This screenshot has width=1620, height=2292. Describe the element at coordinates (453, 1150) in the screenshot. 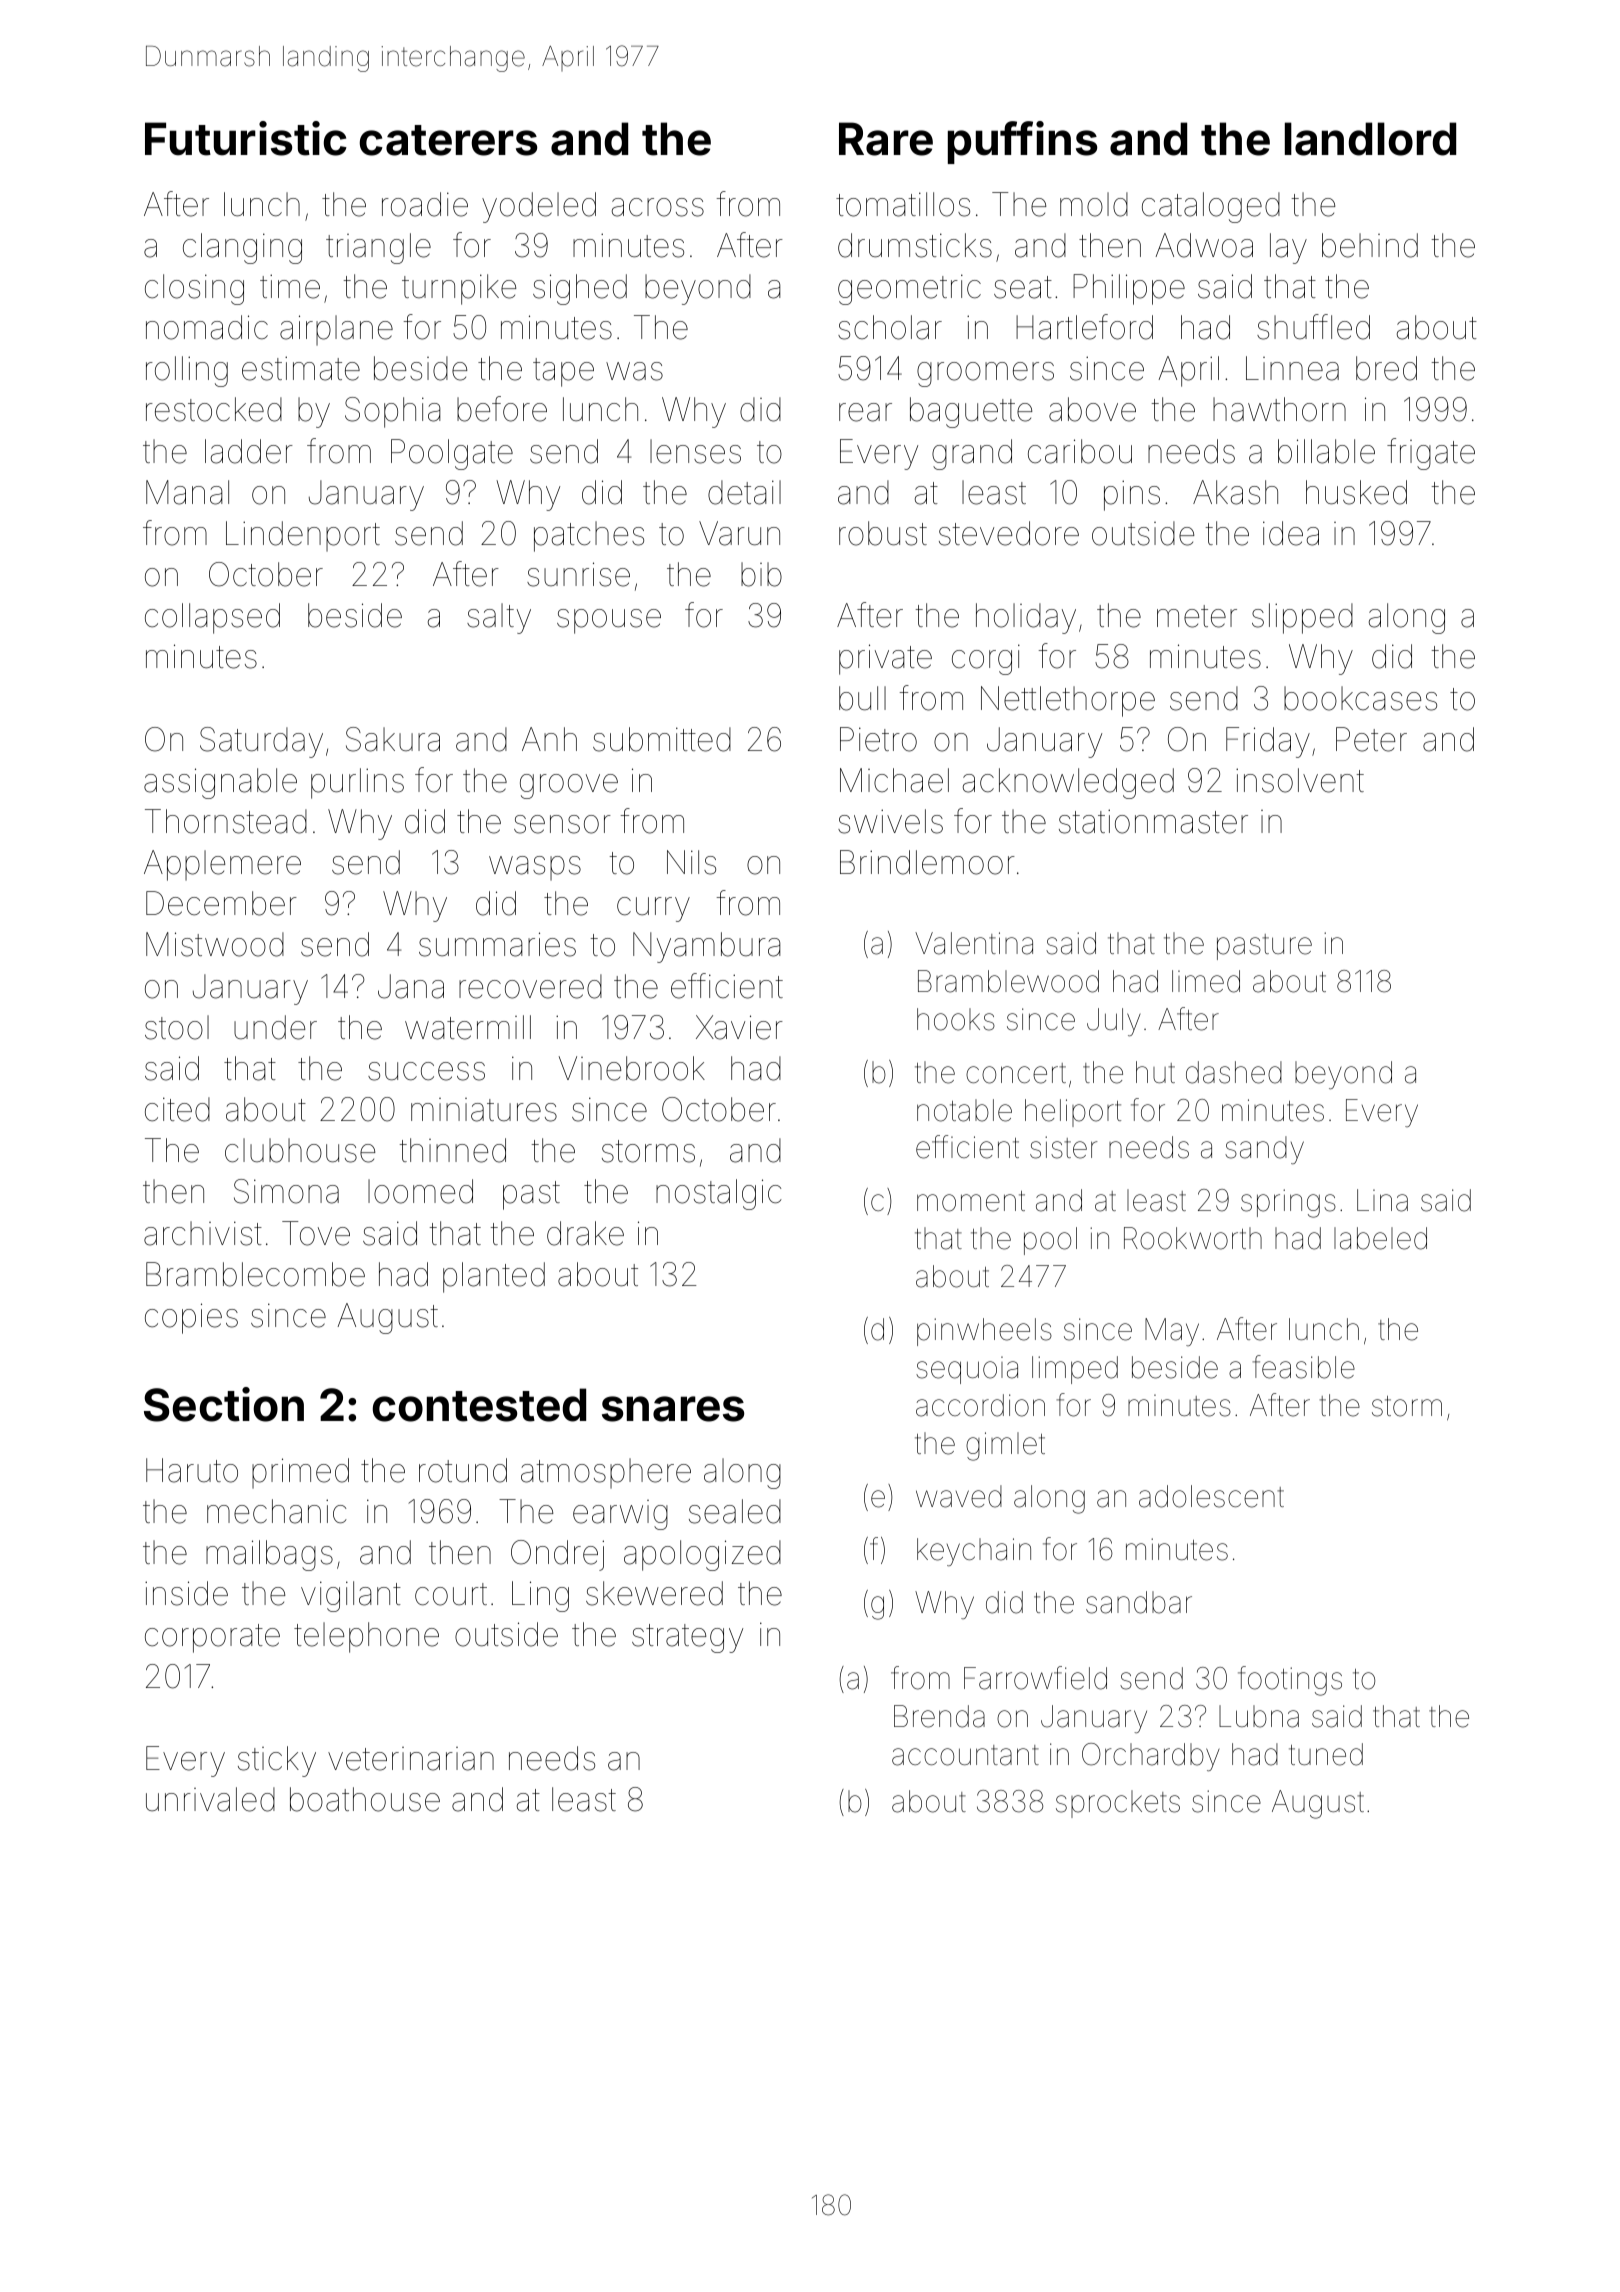

I see `thinned` at that location.
